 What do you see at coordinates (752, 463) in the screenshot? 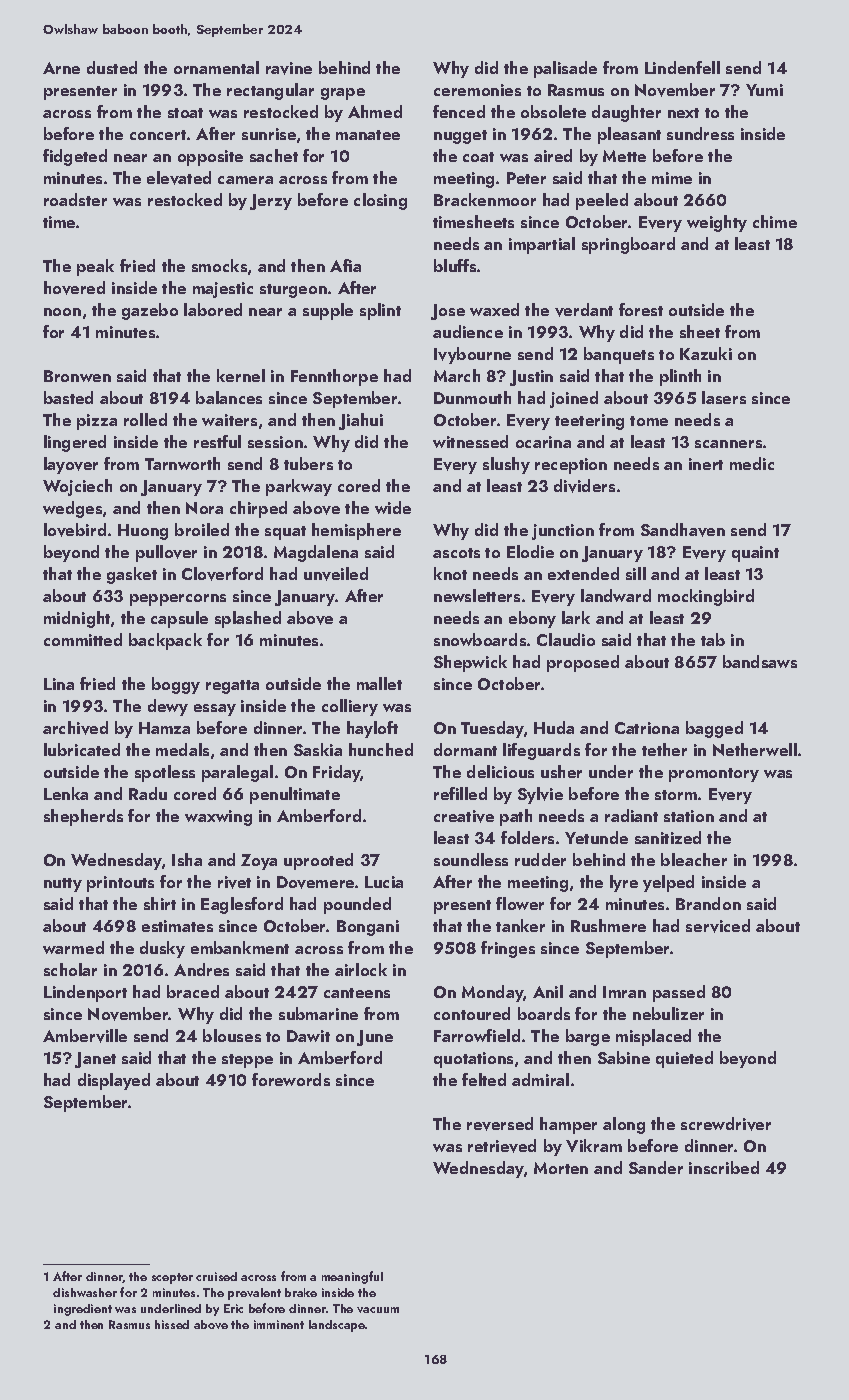
I see `medic` at bounding box center [752, 463].
